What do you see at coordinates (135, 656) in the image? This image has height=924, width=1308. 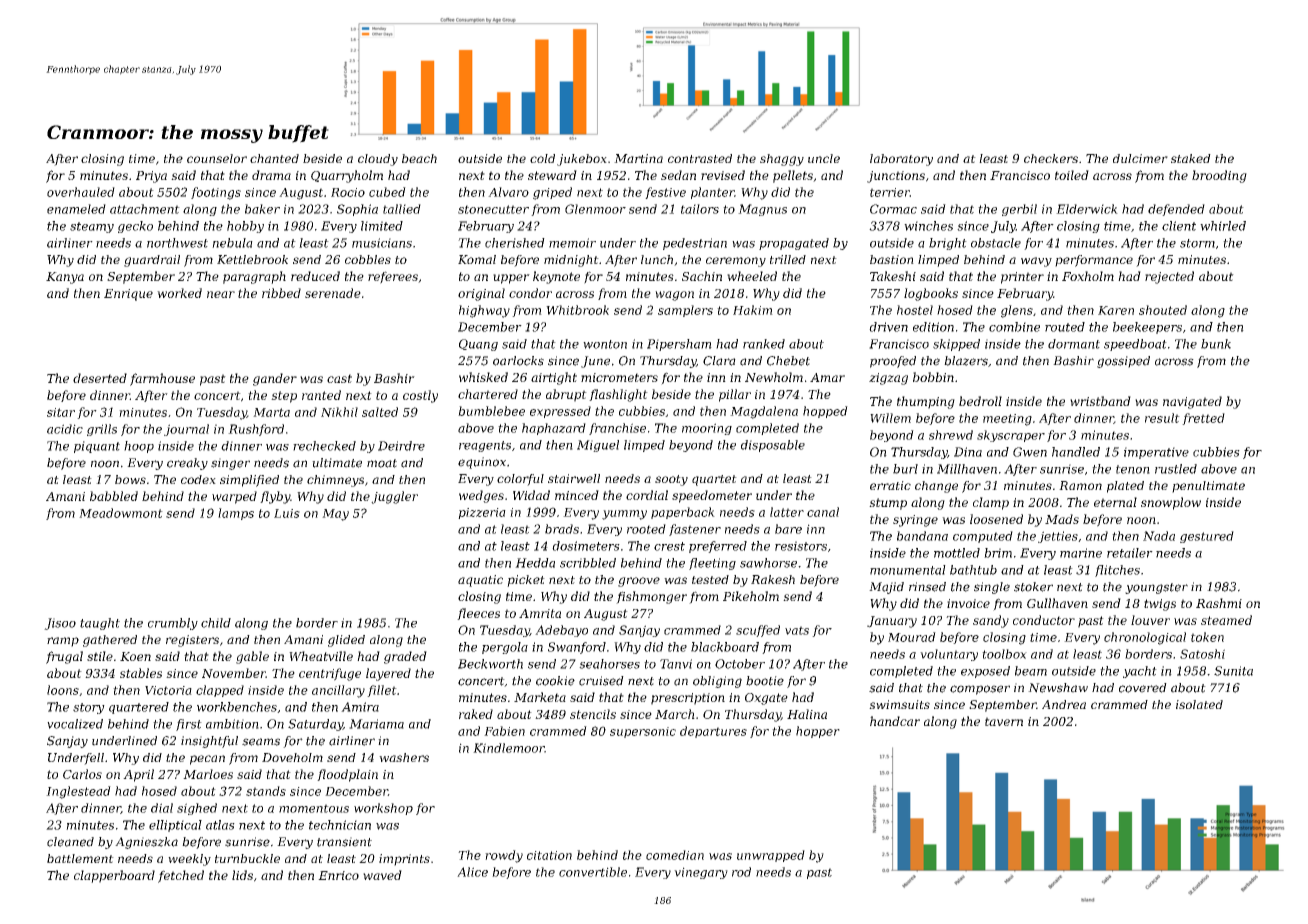 I see `Koen` at bounding box center [135, 656].
